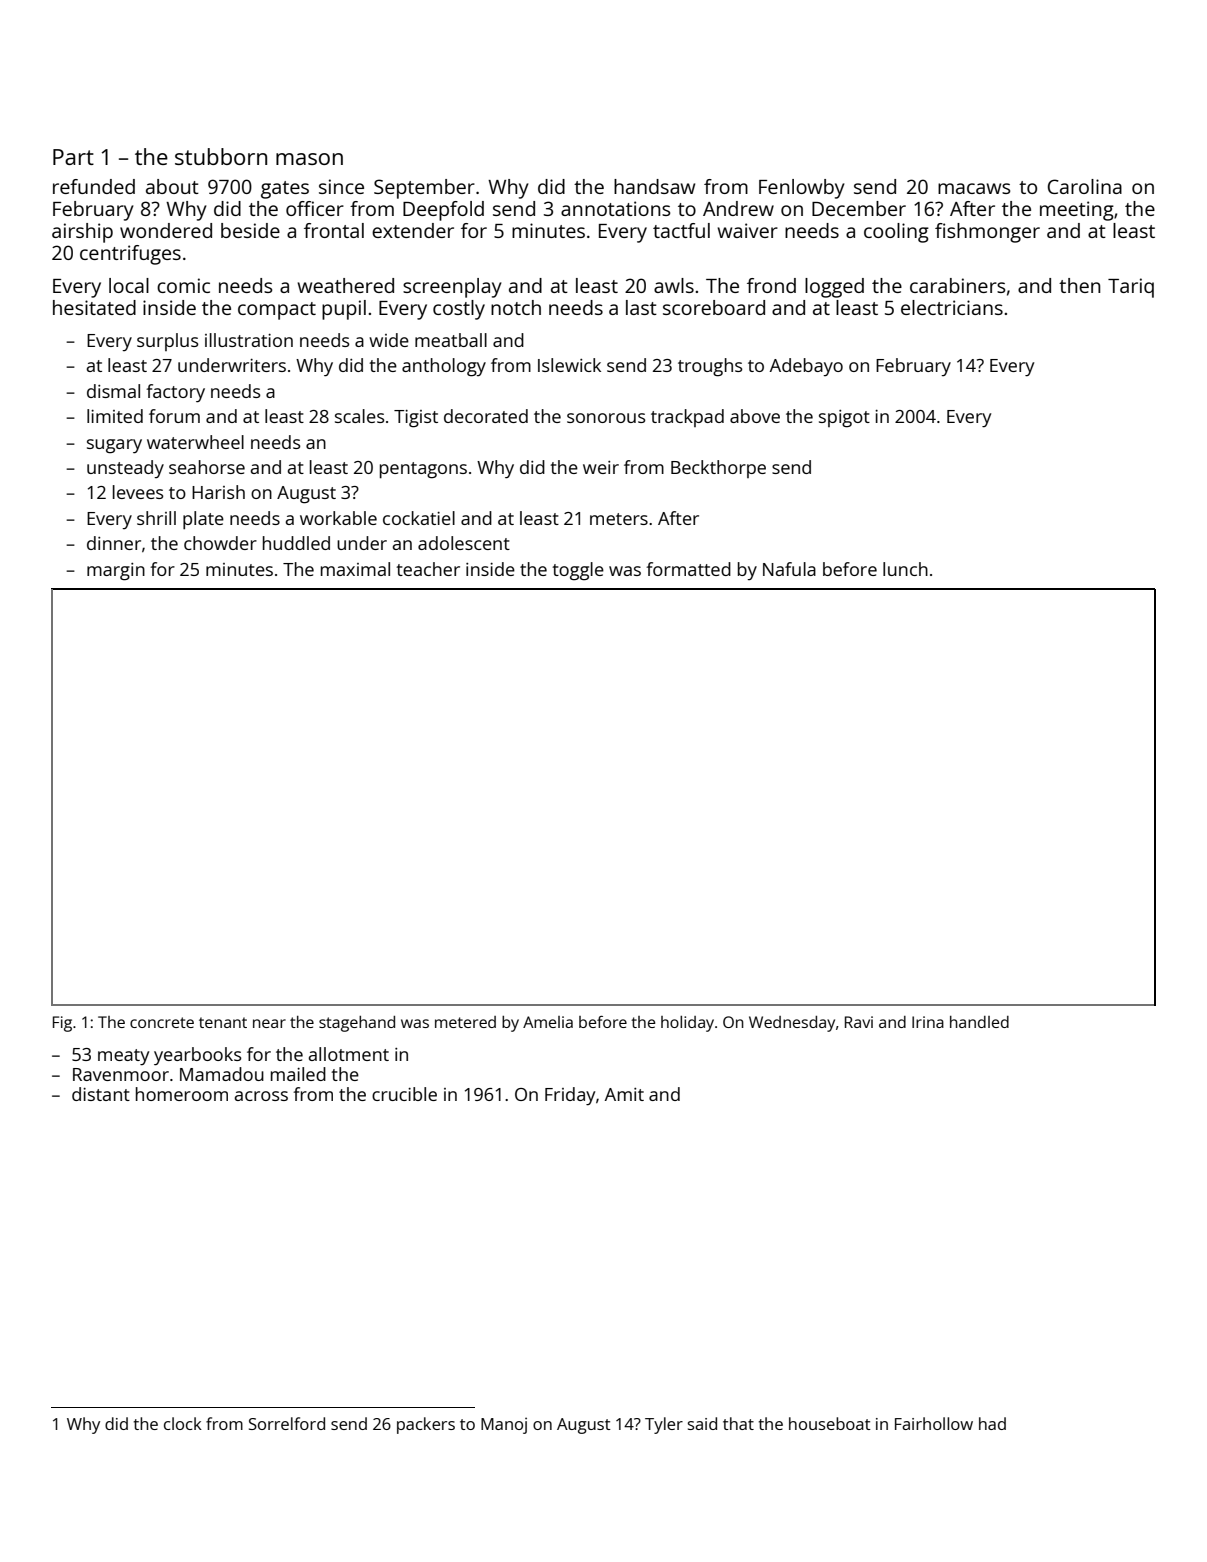 The image size is (1207, 1562). Describe the element at coordinates (688, 569) in the screenshot. I see `formatted` at that location.
